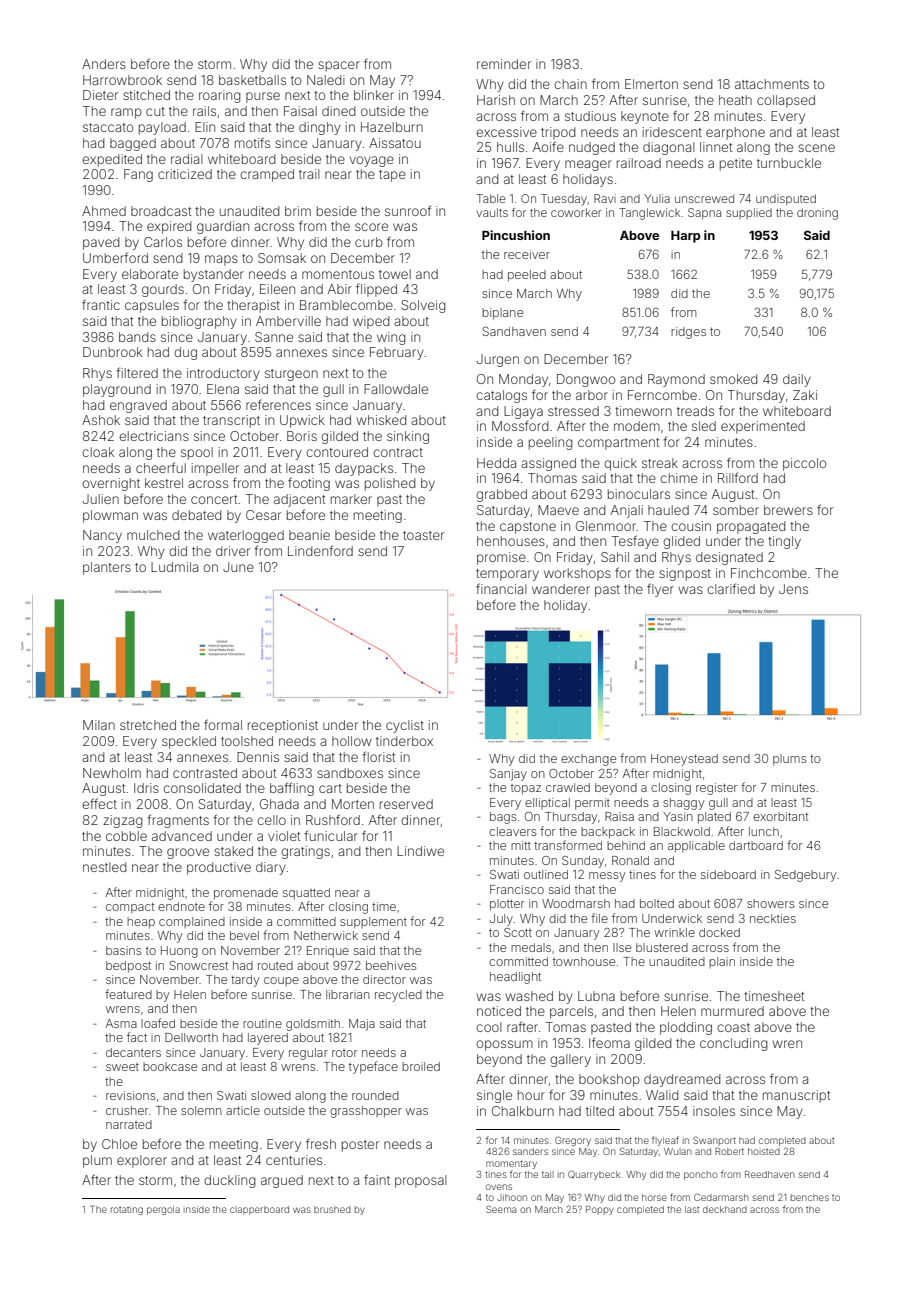 The height and width of the screenshot is (1308, 924). What do you see at coordinates (339, 66) in the screenshot?
I see `spacer` at bounding box center [339, 66].
